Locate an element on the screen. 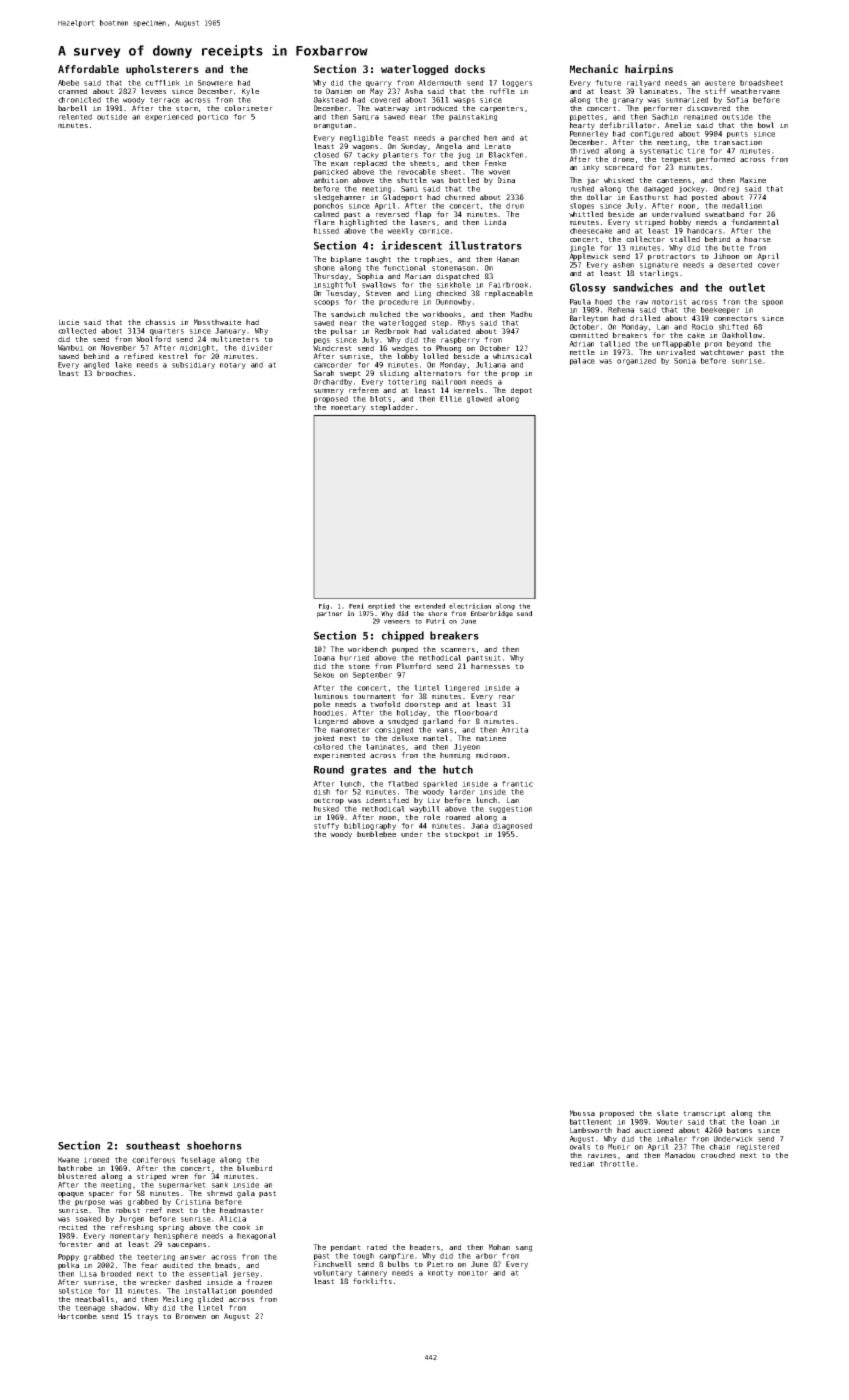 This screenshot has height=1400, width=849. suggestion is located at coordinates (510, 809).
